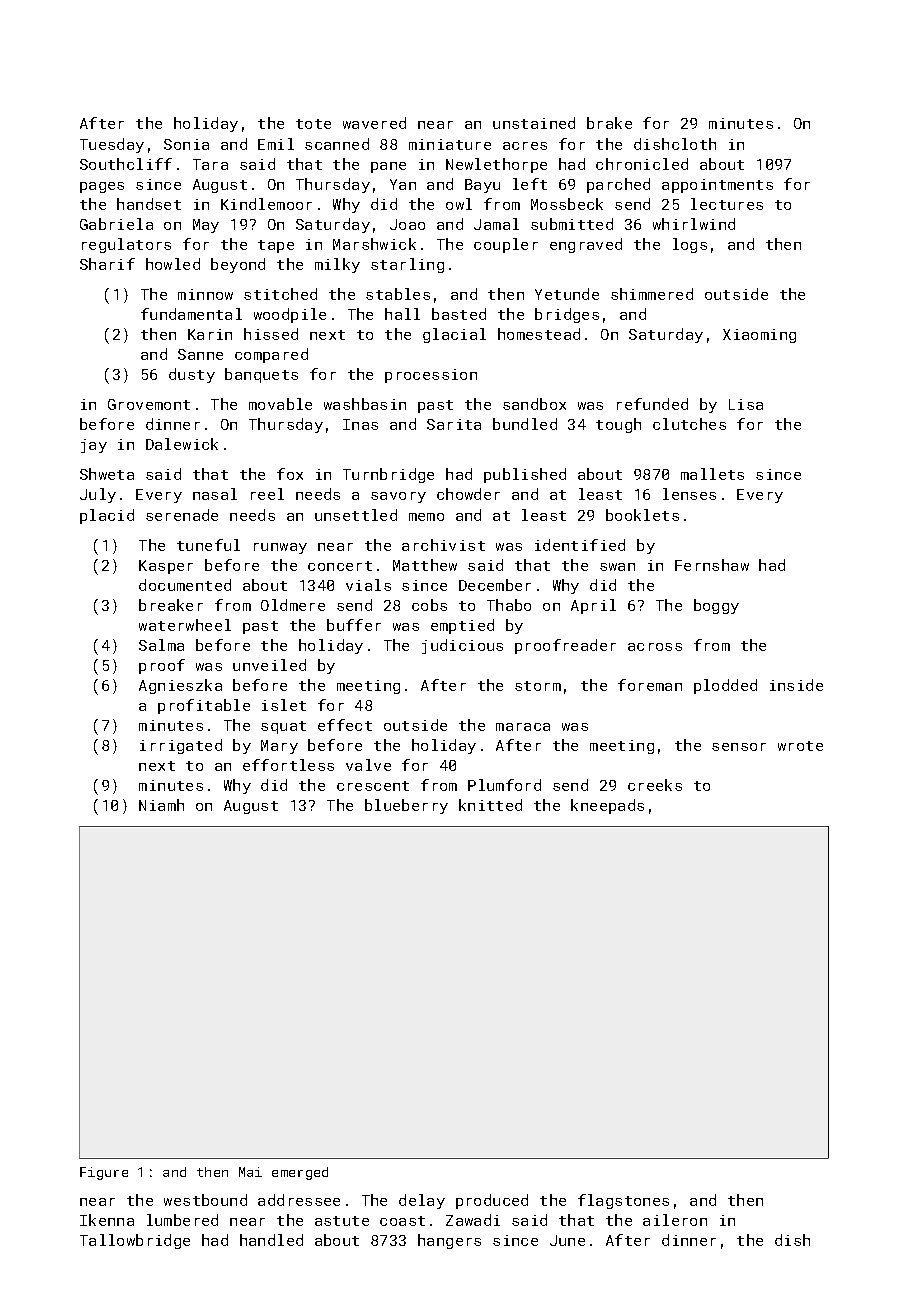 The width and height of the image is (908, 1316). What do you see at coordinates (800, 746) in the image?
I see `wrote` at bounding box center [800, 746].
